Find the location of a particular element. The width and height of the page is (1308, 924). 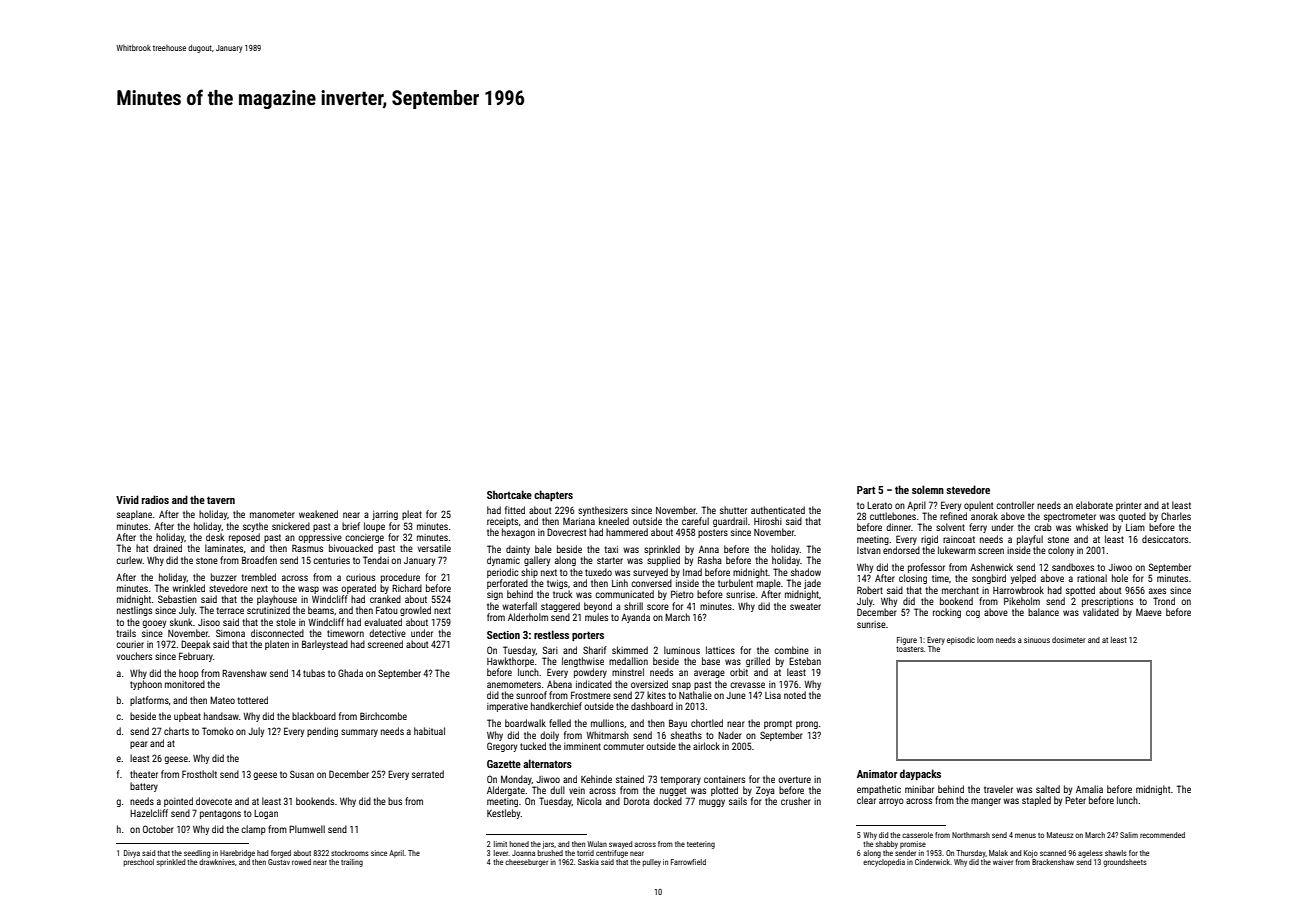

kites is located at coordinates (656, 695).
